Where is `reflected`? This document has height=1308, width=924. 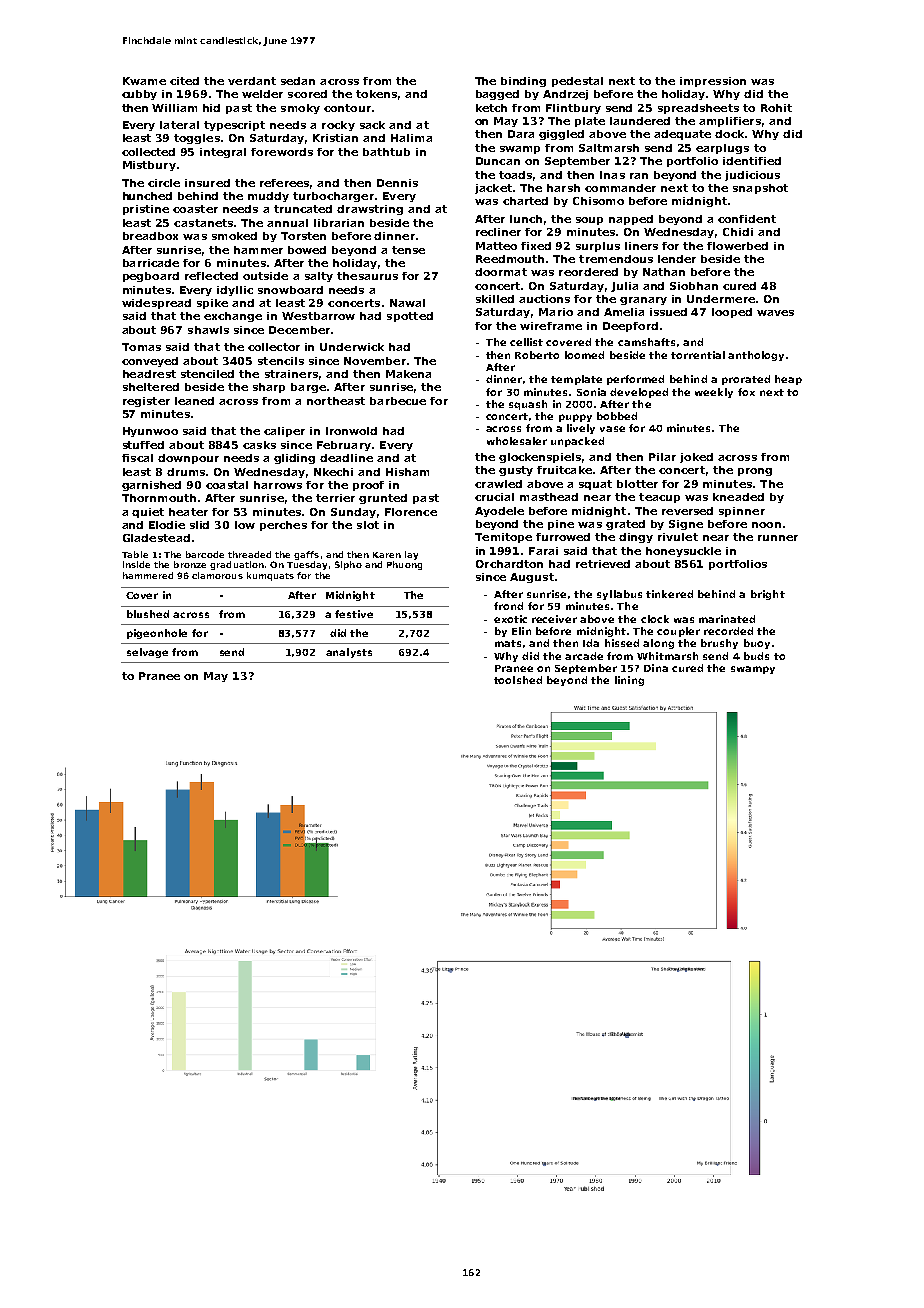 reflected is located at coordinates (211, 276).
